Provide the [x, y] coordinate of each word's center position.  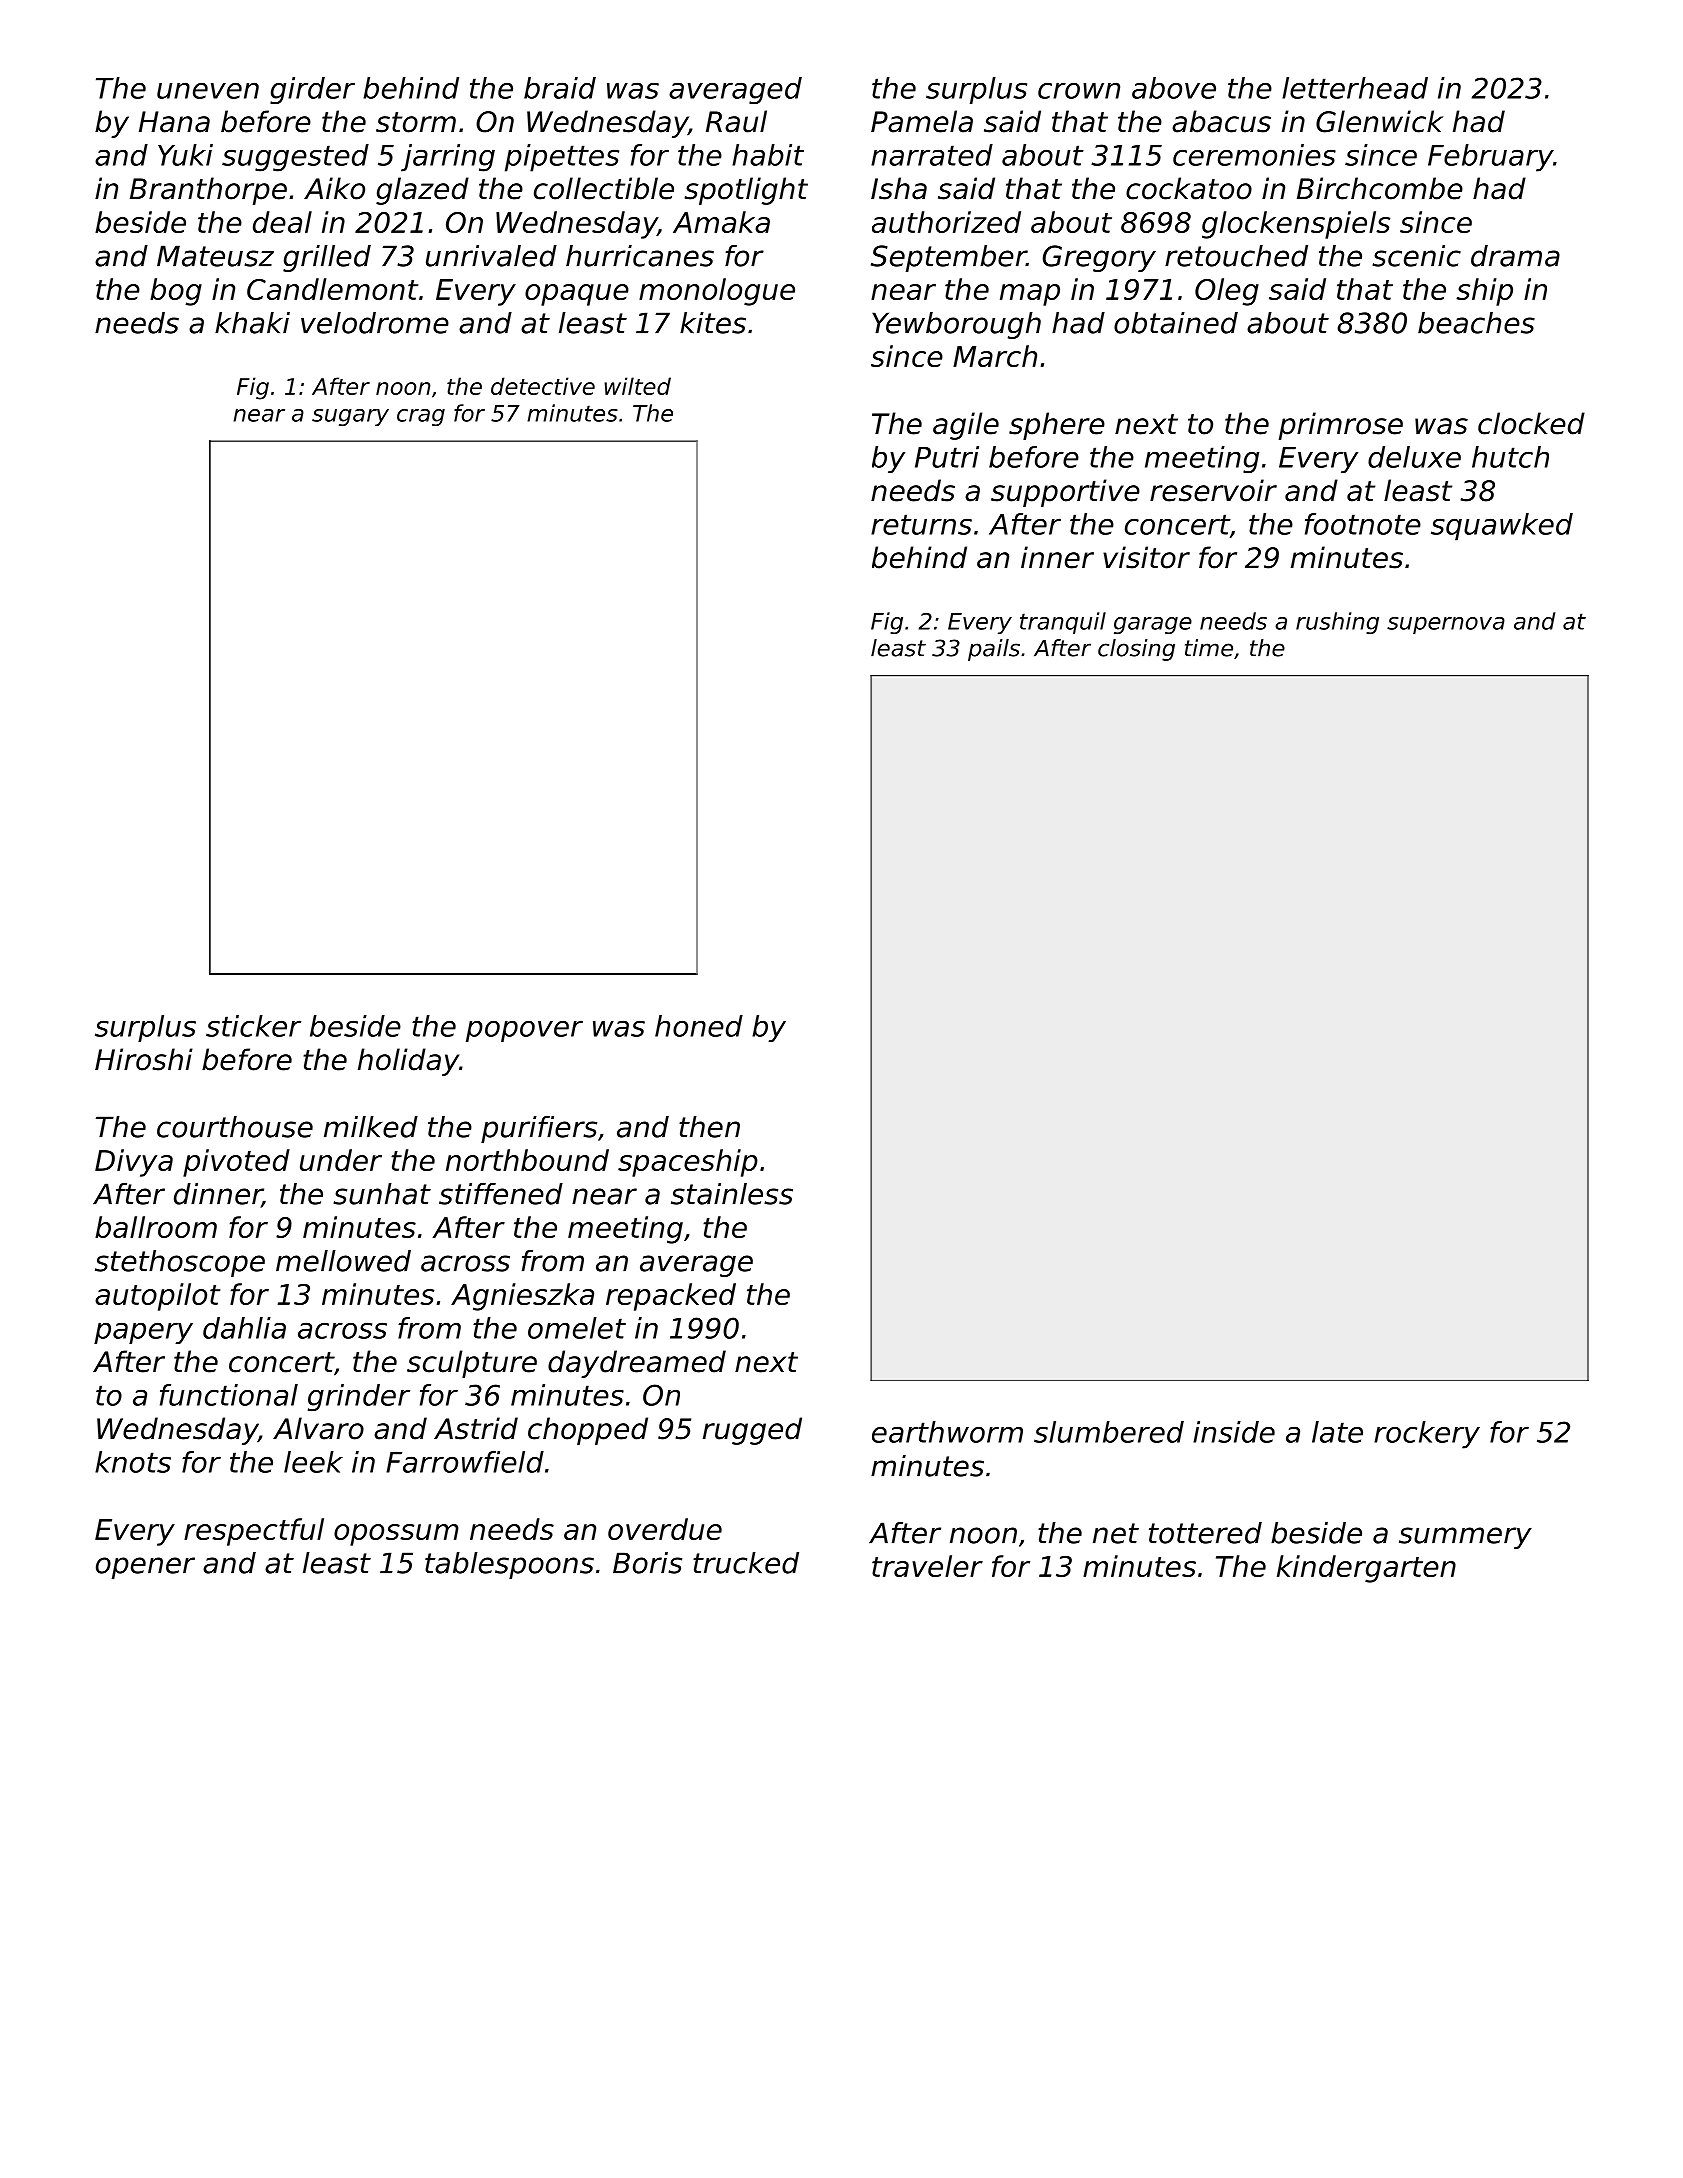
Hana [174, 122]
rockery [1427, 1435]
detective [543, 386]
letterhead [1355, 88]
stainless [732, 1194]
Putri [947, 457]
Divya [134, 1163]
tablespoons [509, 1565]
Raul [736, 121]
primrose [1341, 426]
